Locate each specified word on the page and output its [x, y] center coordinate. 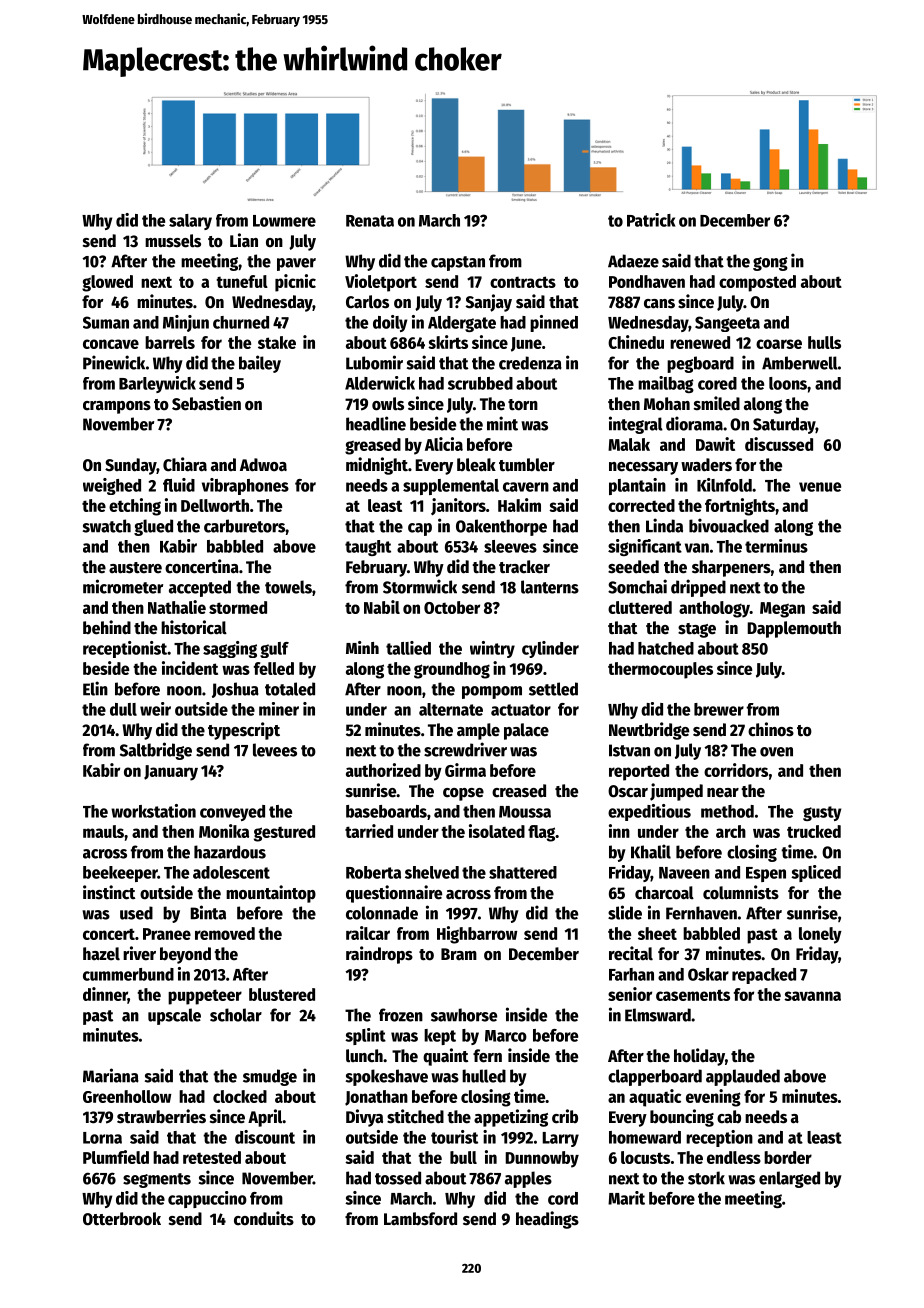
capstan [458, 263]
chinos [771, 729]
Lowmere [284, 221]
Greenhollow [127, 1096]
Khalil [651, 851]
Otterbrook [122, 1219]
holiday [699, 1057]
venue [820, 487]
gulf [274, 650]
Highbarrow [477, 935]
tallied [408, 648]
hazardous [230, 852]
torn [523, 405]
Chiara [185, 464]
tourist [454, 1137]
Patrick [651, 220]
